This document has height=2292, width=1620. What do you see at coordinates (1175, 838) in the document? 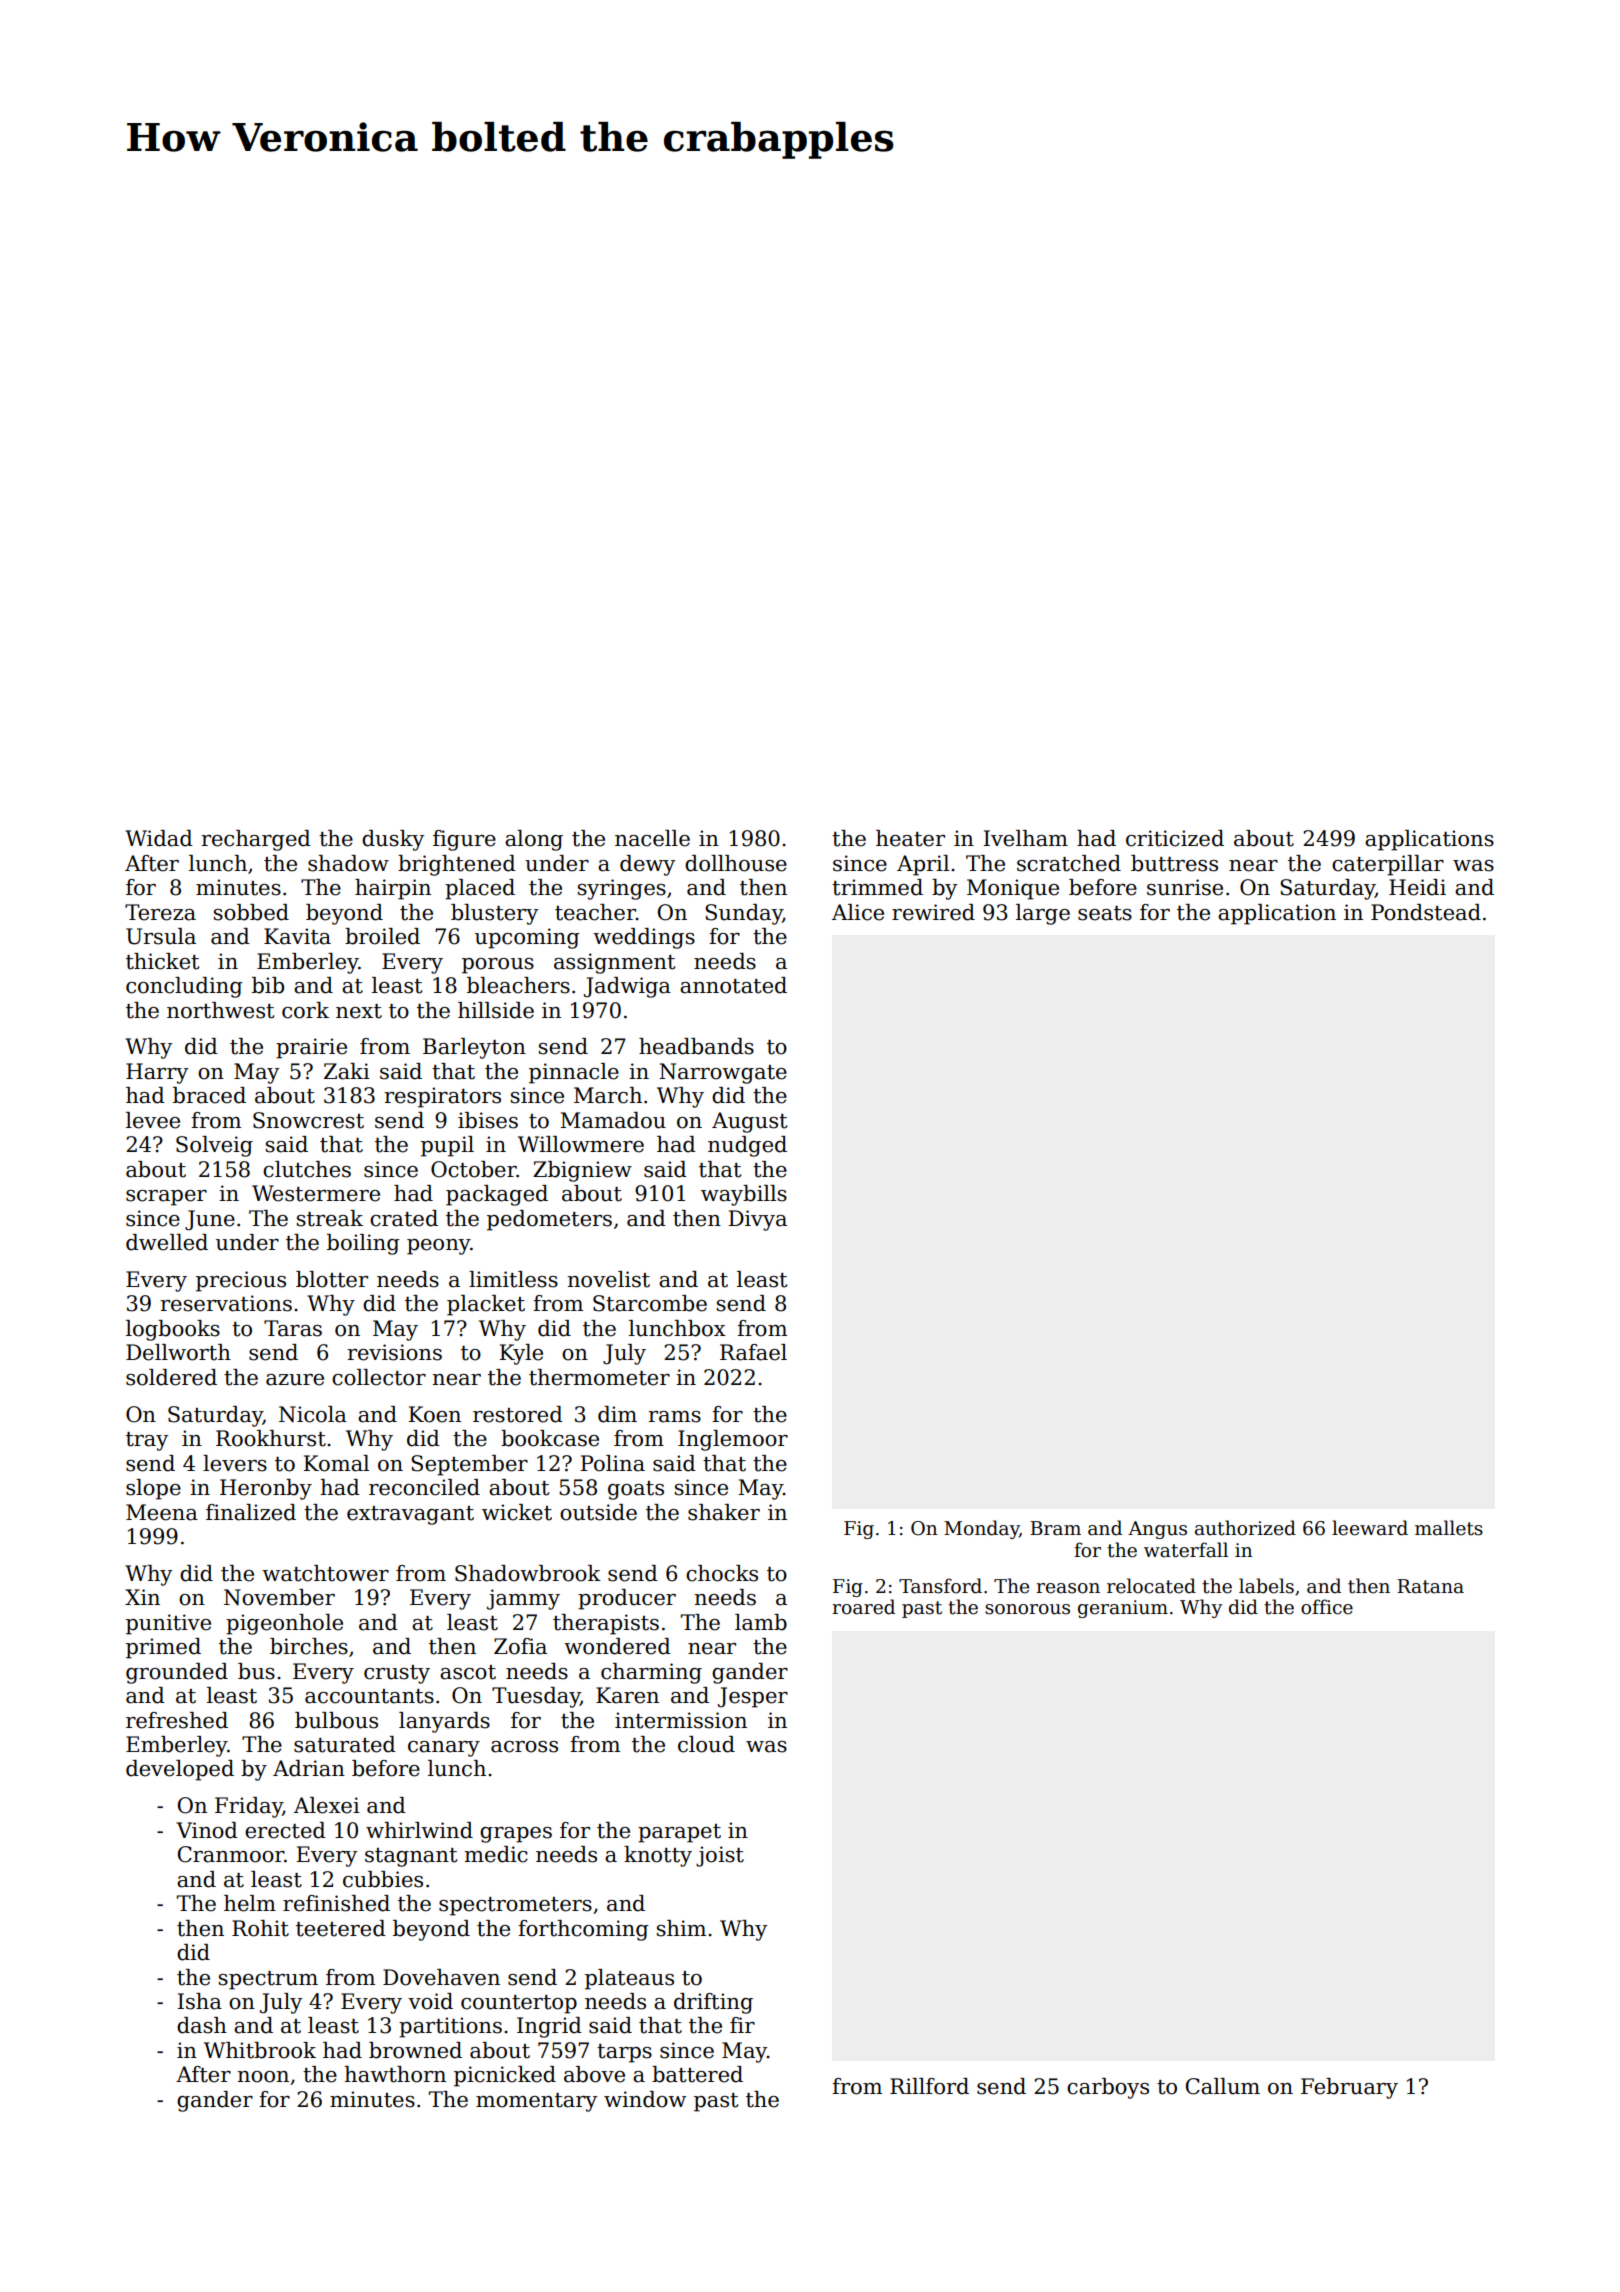
I see `criticized` at bounding box center [1175, 838].
